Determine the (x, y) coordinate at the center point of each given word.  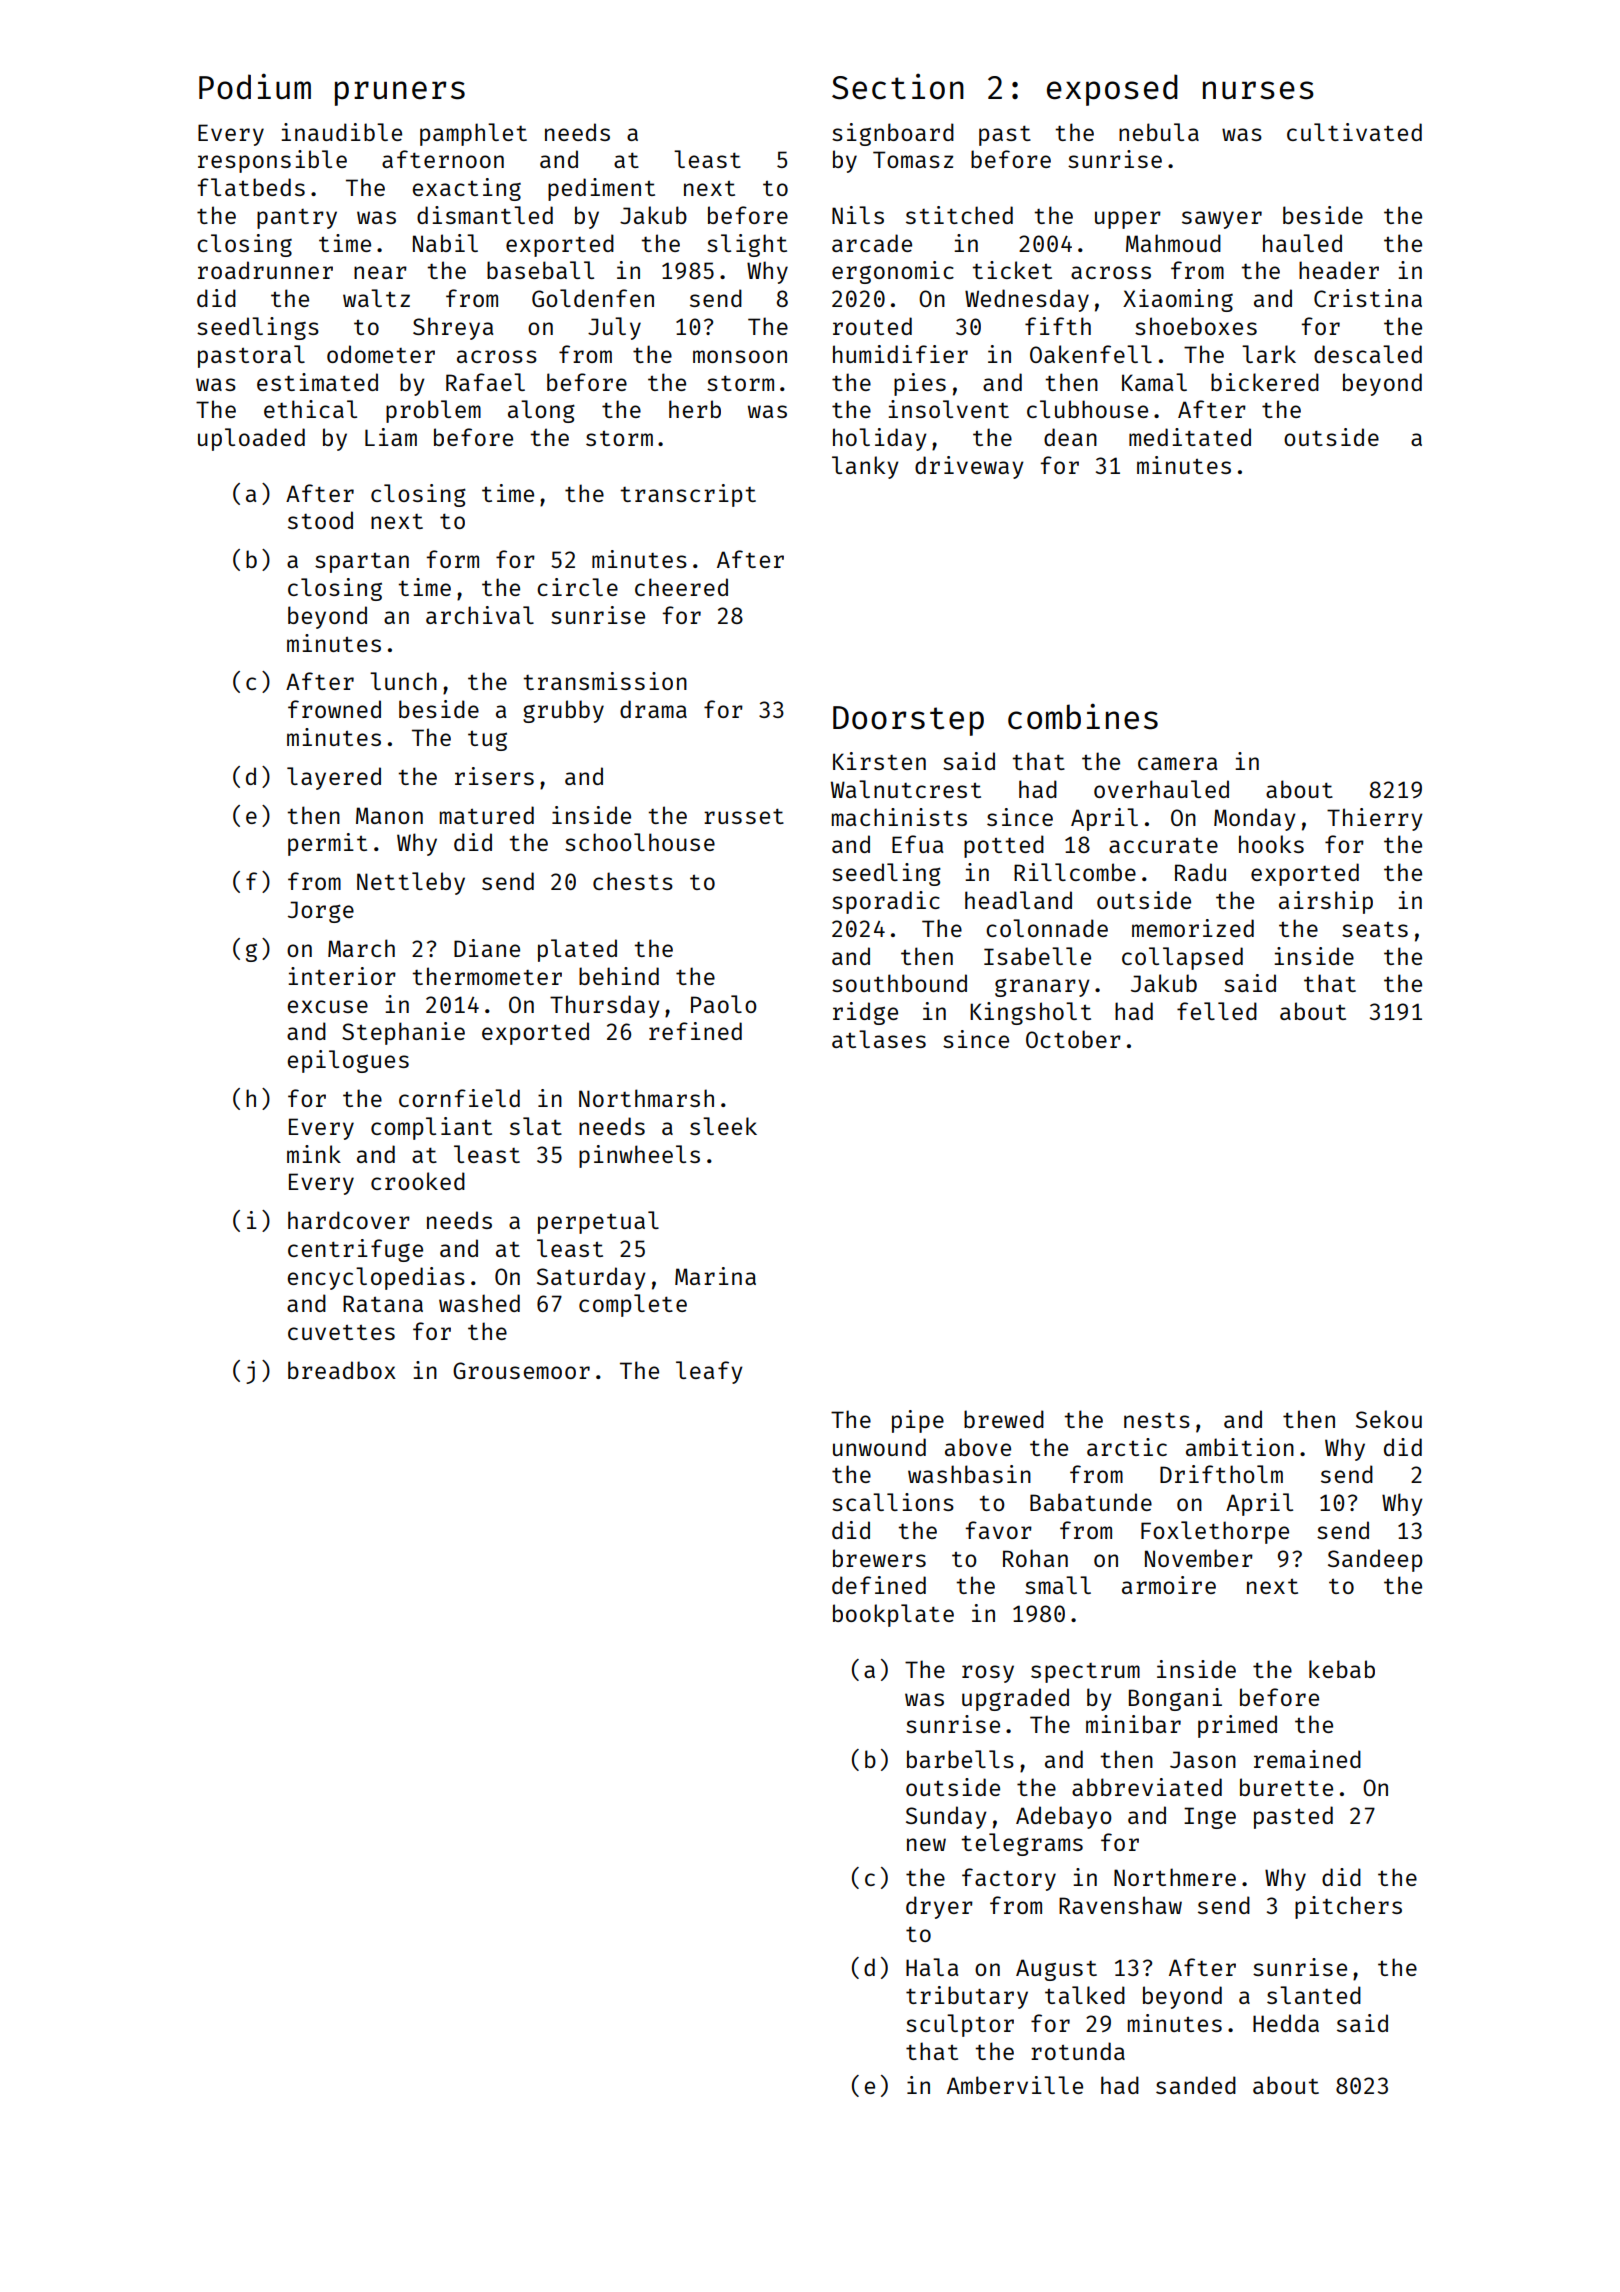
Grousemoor (521, 1370)
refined (695, 1031)
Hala (932, 1967)
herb (695, 409)
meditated (1190, 437)
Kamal (1154, 382)
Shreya (453, 328)
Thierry (1375, 819)
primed (1237, 1726)
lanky (865, 467)
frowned (334, 709)
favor (998, 1530)
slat (536, 1126)
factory (1009, 1879)
